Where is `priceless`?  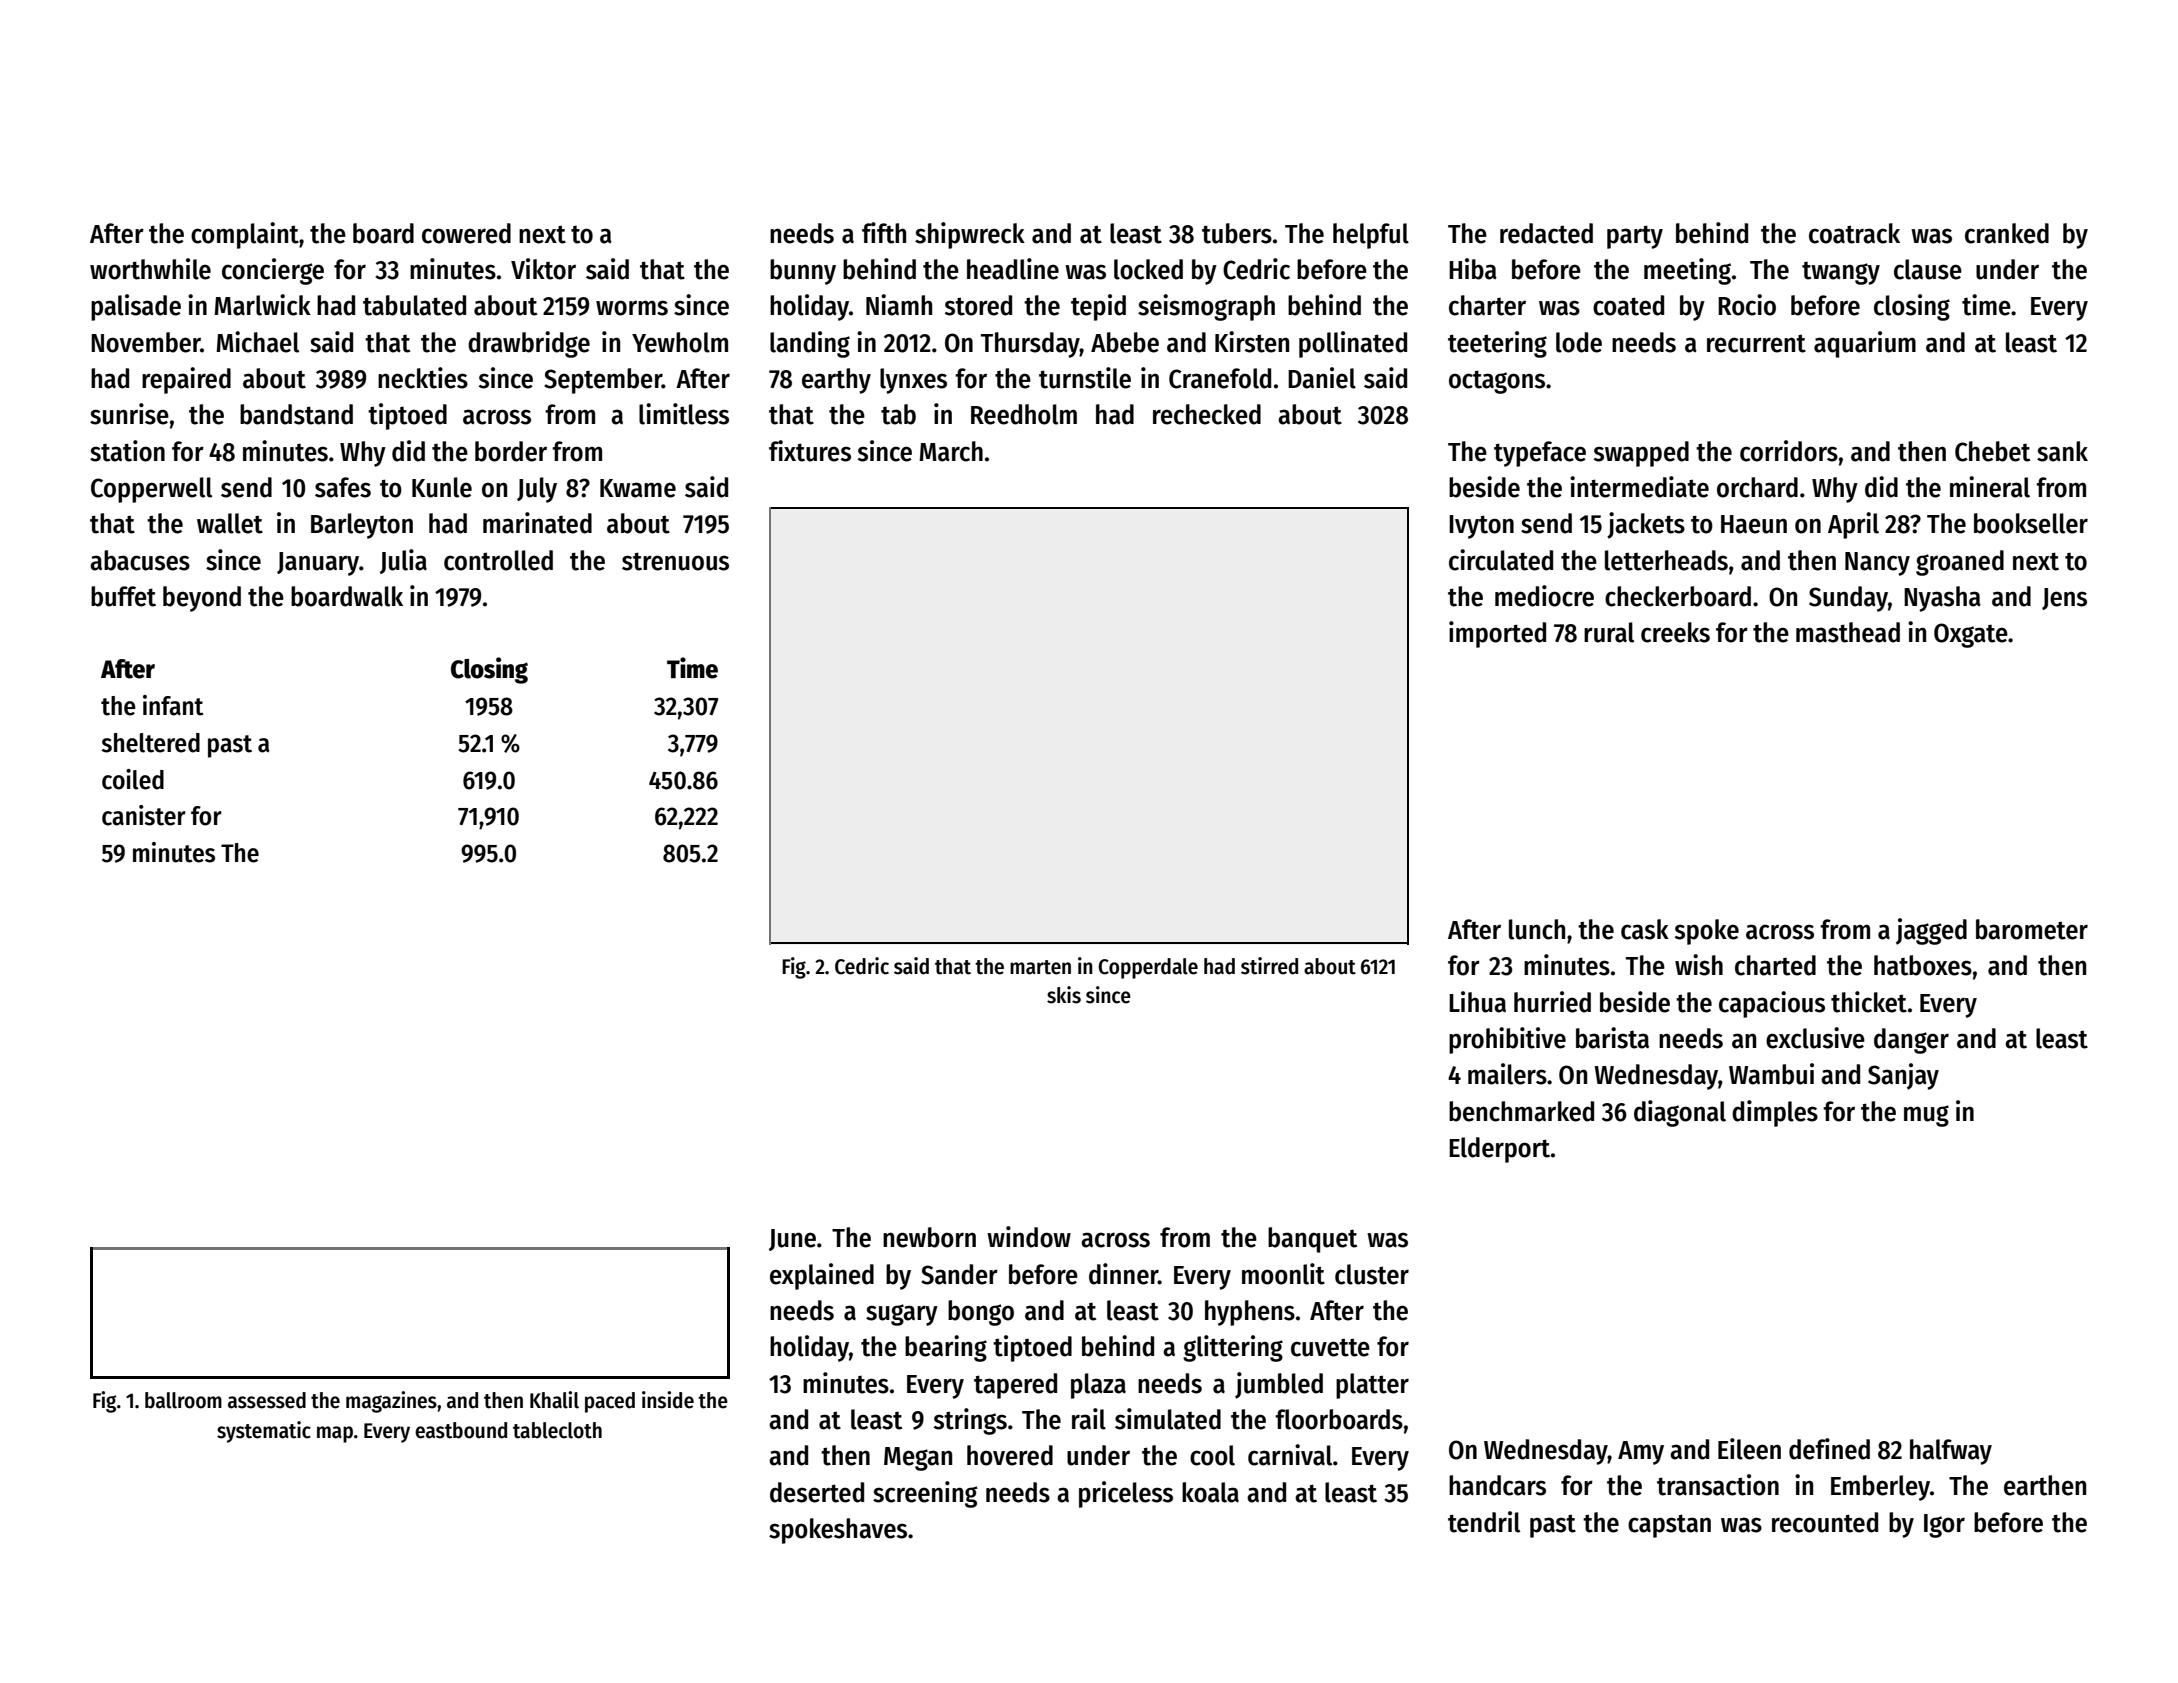
priceless is located at coordinates (1126, 1494).
